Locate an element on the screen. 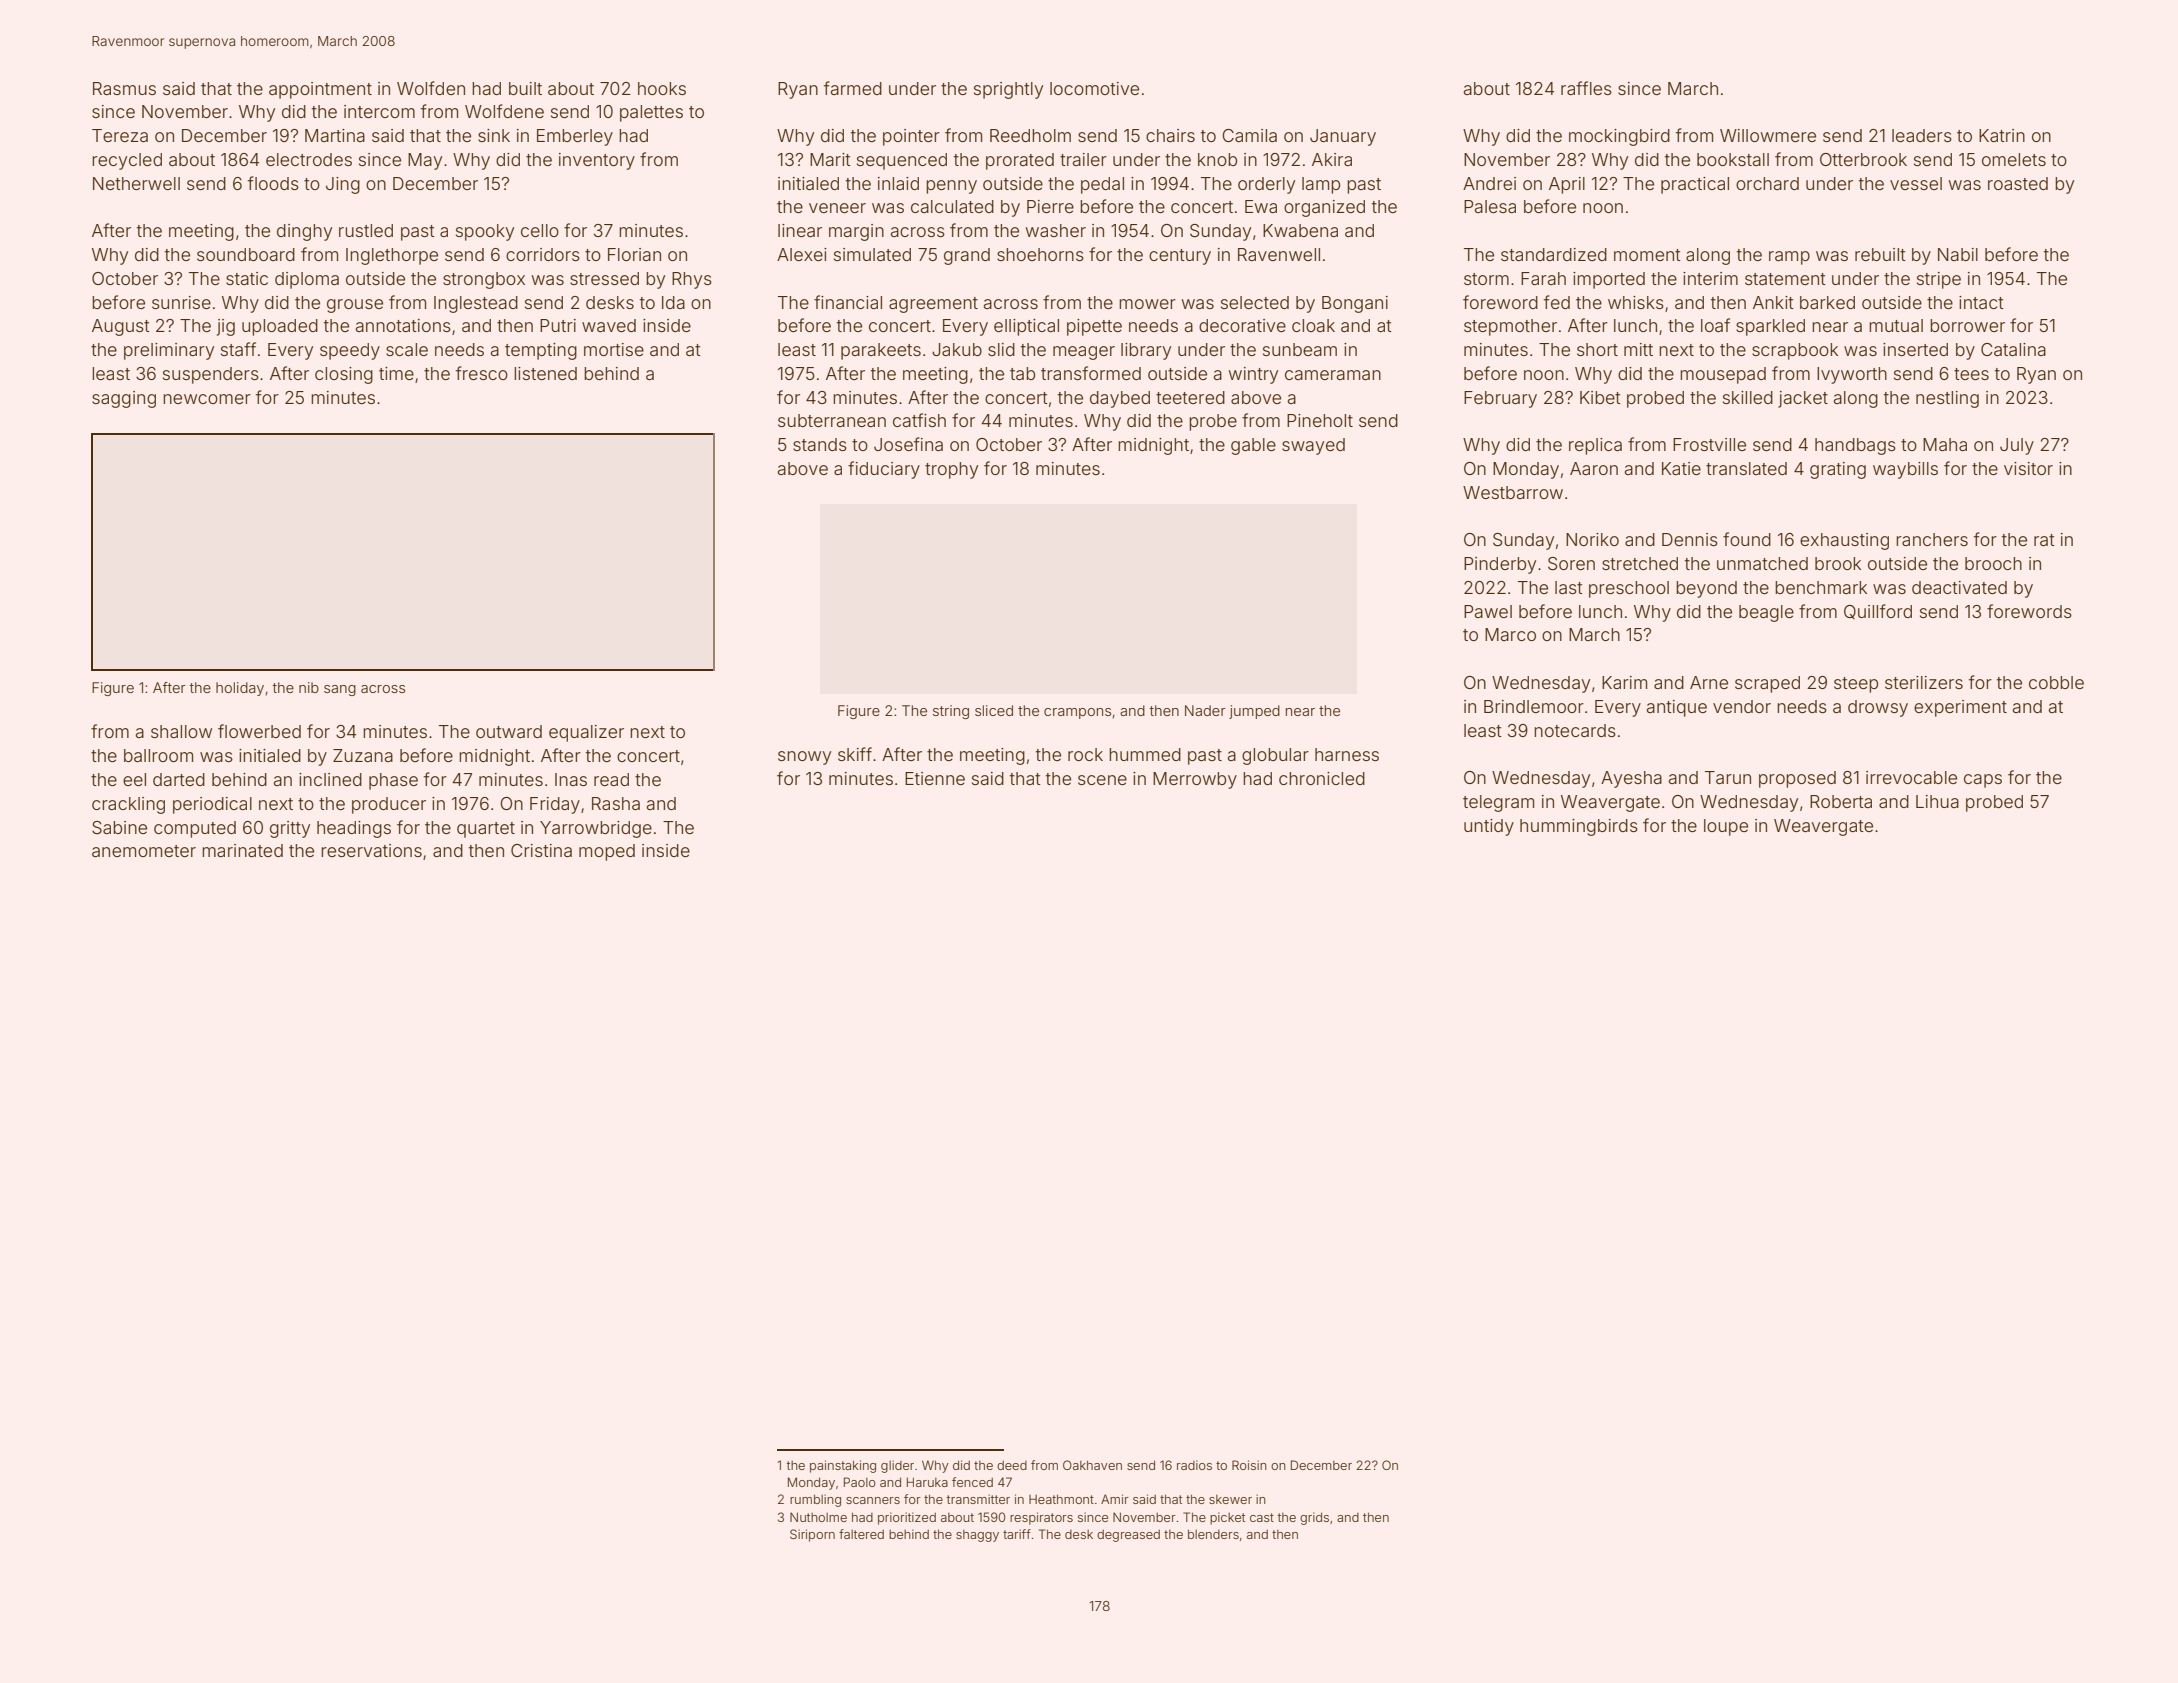 This screenshot has height=1683, width=2178. Emberley is located at coordinates (575, 137).
